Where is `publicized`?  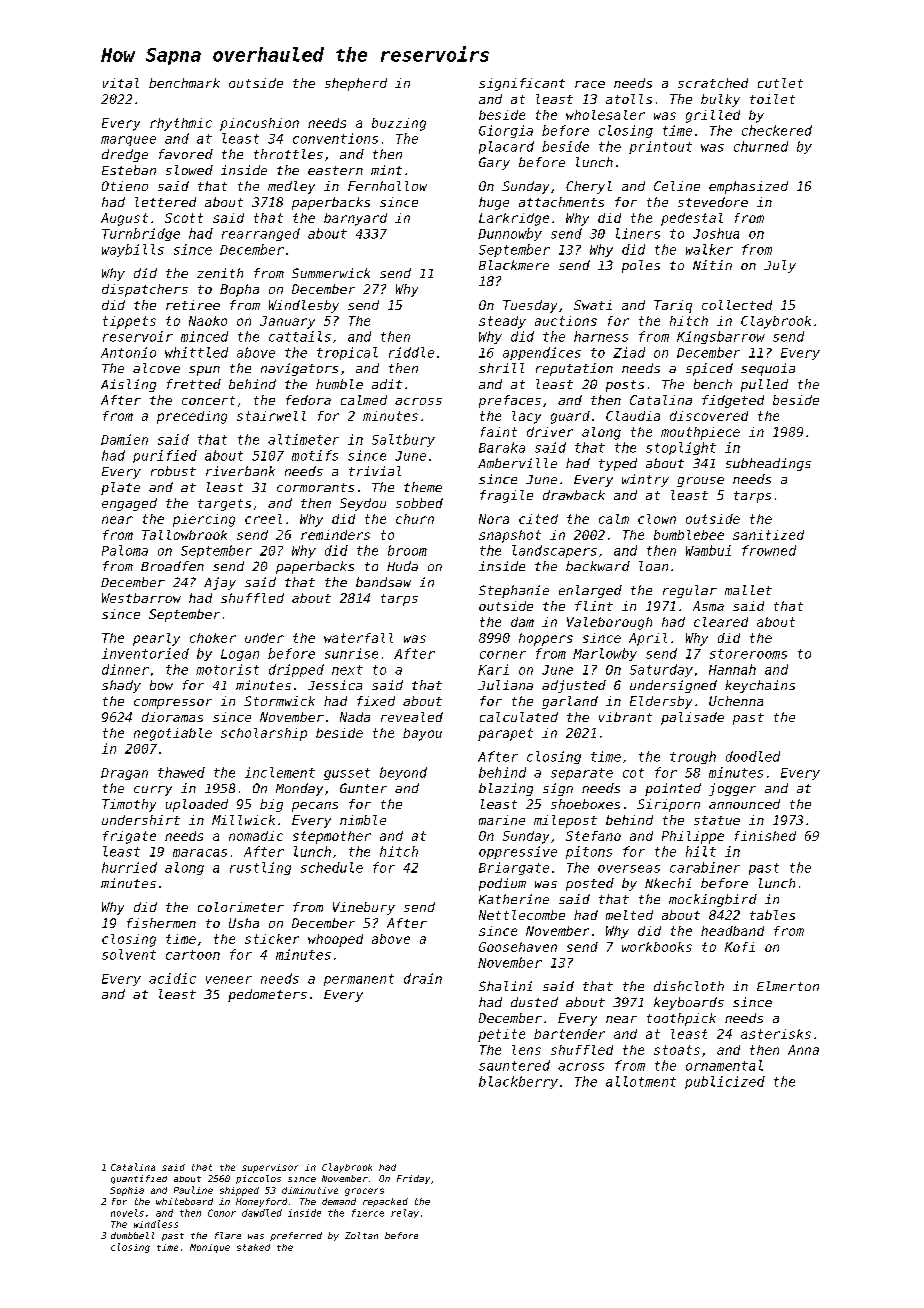
publicized is located at coordinates (725, 1082).
